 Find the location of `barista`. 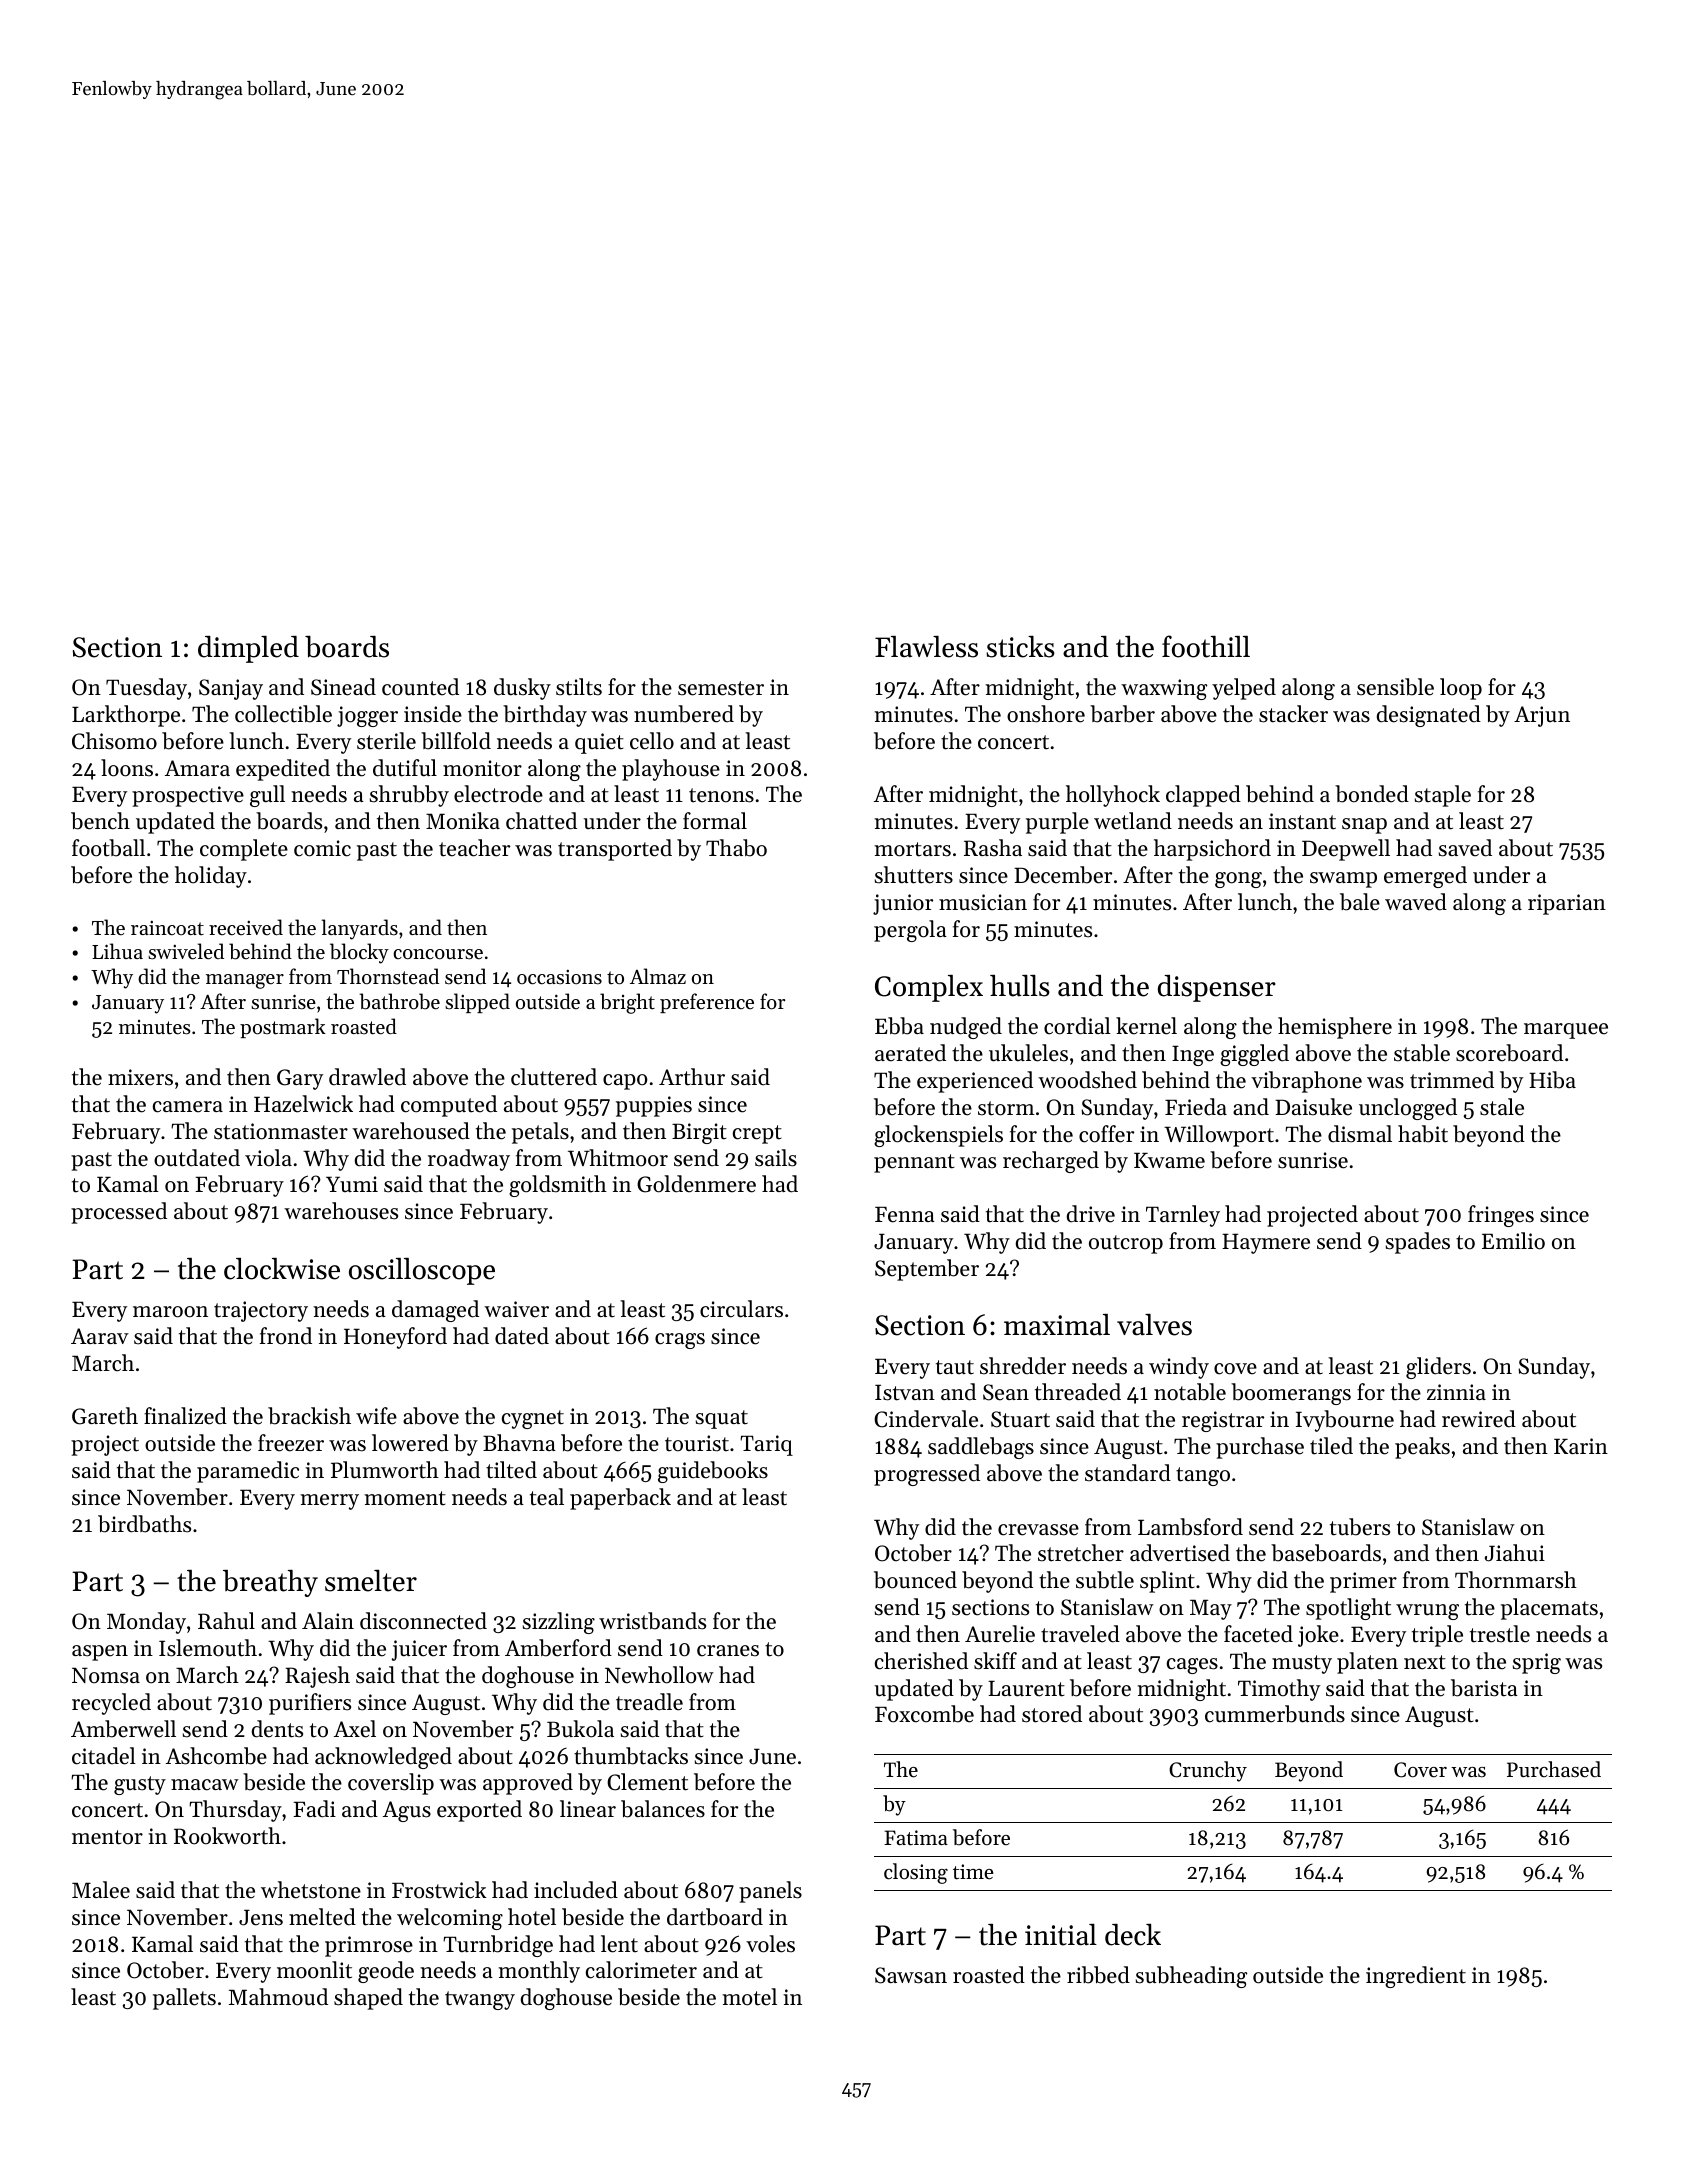

barista is located at coordinates (1484, 1688).
